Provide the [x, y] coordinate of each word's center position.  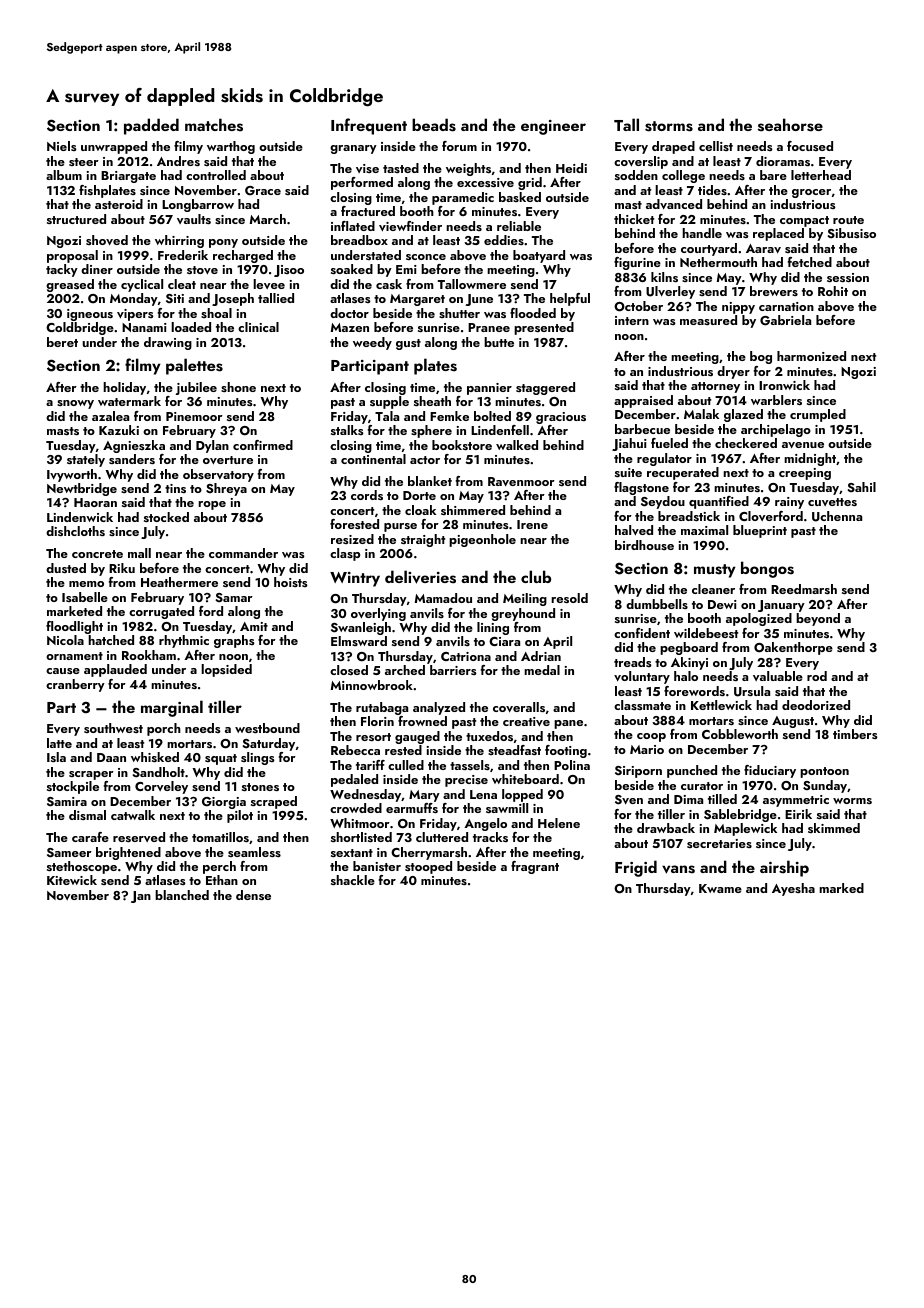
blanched [182, 895]
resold [569, 598]
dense [253, 895]
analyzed [439, 708]
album [64, 175]
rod [817, 676]
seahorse [790, 125]
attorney [715, 387]
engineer [553, 127]
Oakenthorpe [793, 648]
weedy [372, 343]
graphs [234, 641]
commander [243, 553]
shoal [216, 313]
